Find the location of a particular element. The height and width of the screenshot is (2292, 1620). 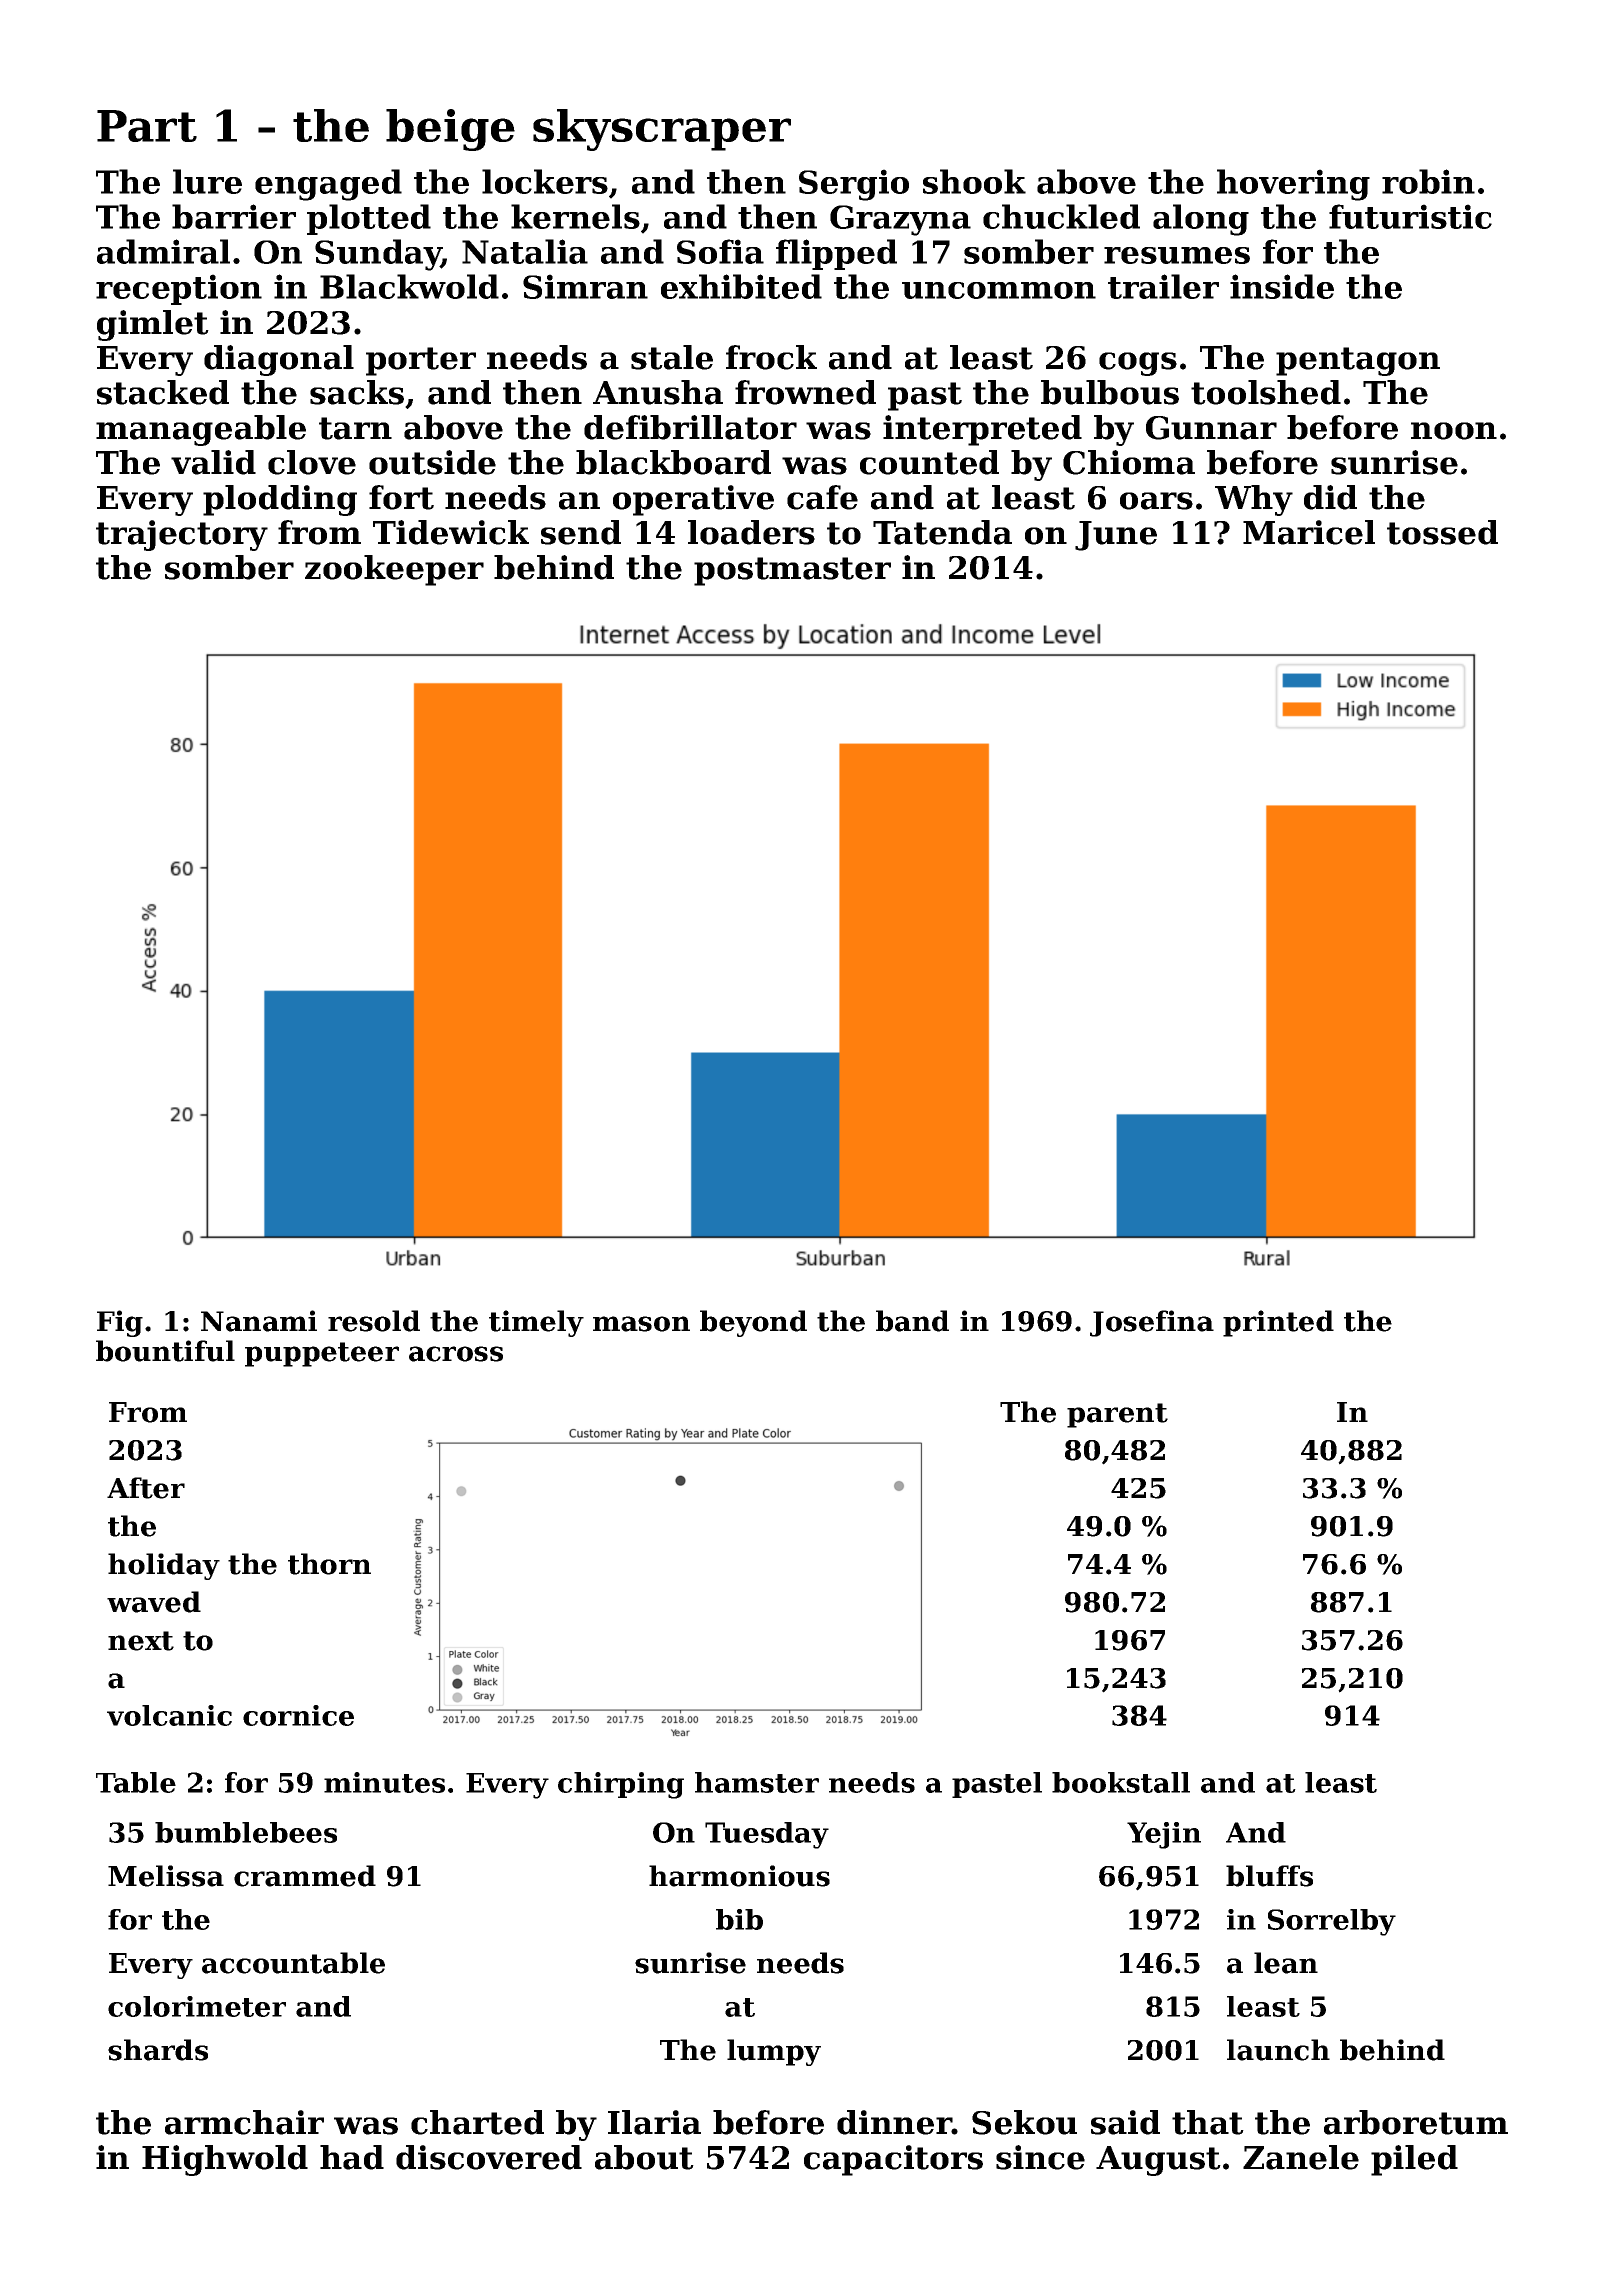

band is located at coordinates (912, 1321).
